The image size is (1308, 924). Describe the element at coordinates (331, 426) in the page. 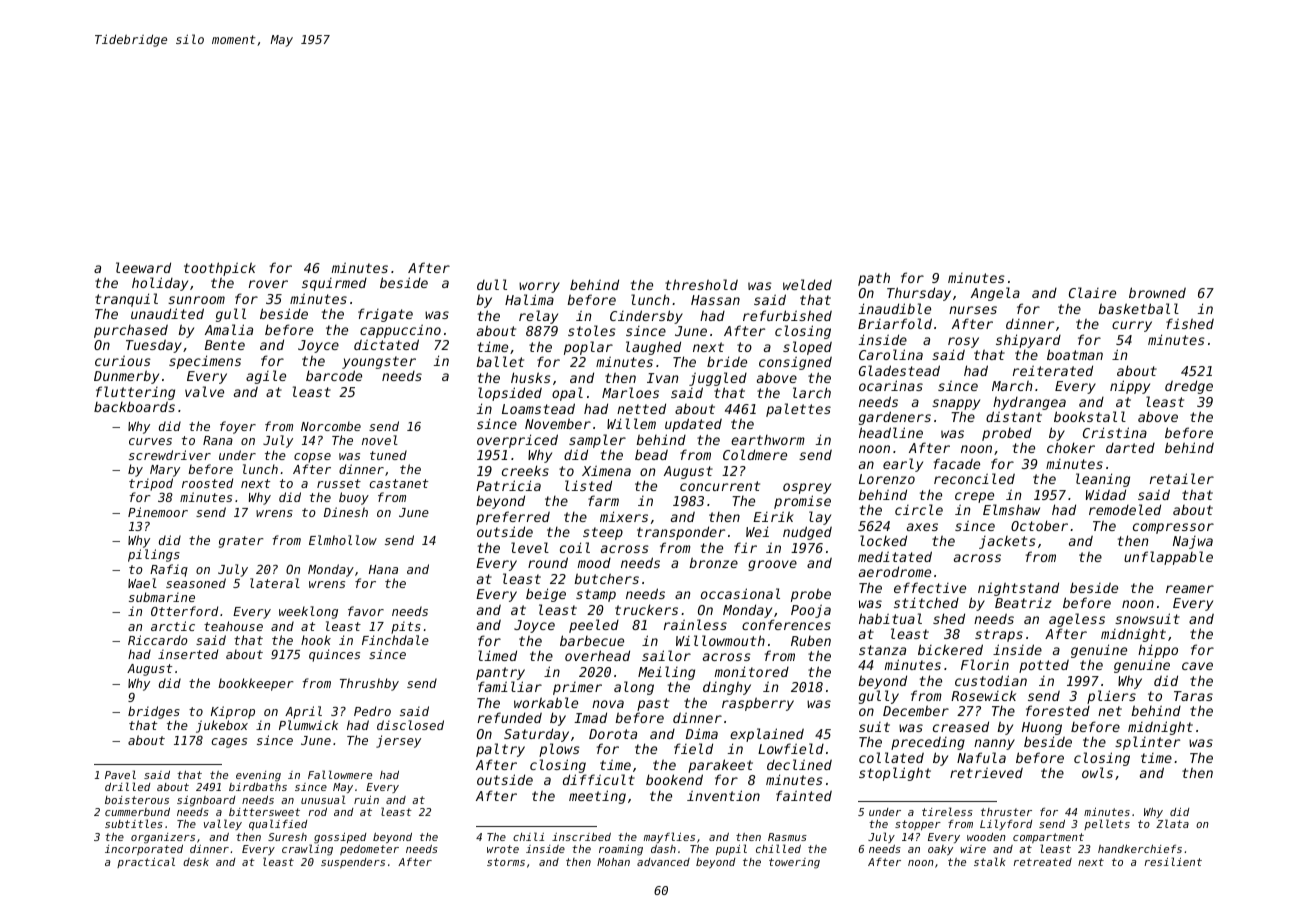

I see `Norcombe` at that location.
